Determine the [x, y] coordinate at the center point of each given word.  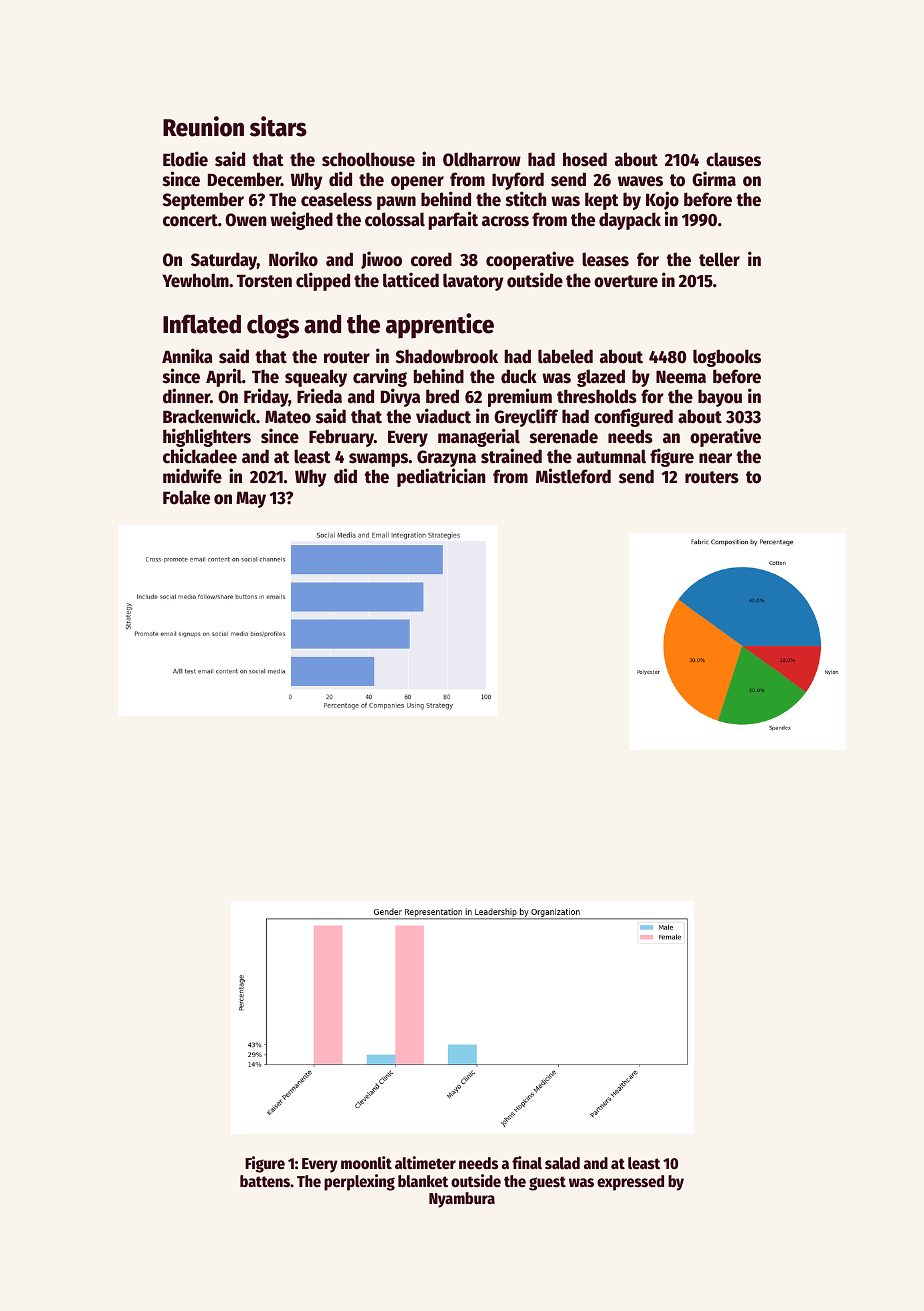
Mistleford [573, 476]
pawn [396, 203]
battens [265, 1181]
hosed [585, 159]
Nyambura [462, 1200]
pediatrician [441, 478]
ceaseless [336, 199]
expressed [630, 1183]
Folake [186, 497]
